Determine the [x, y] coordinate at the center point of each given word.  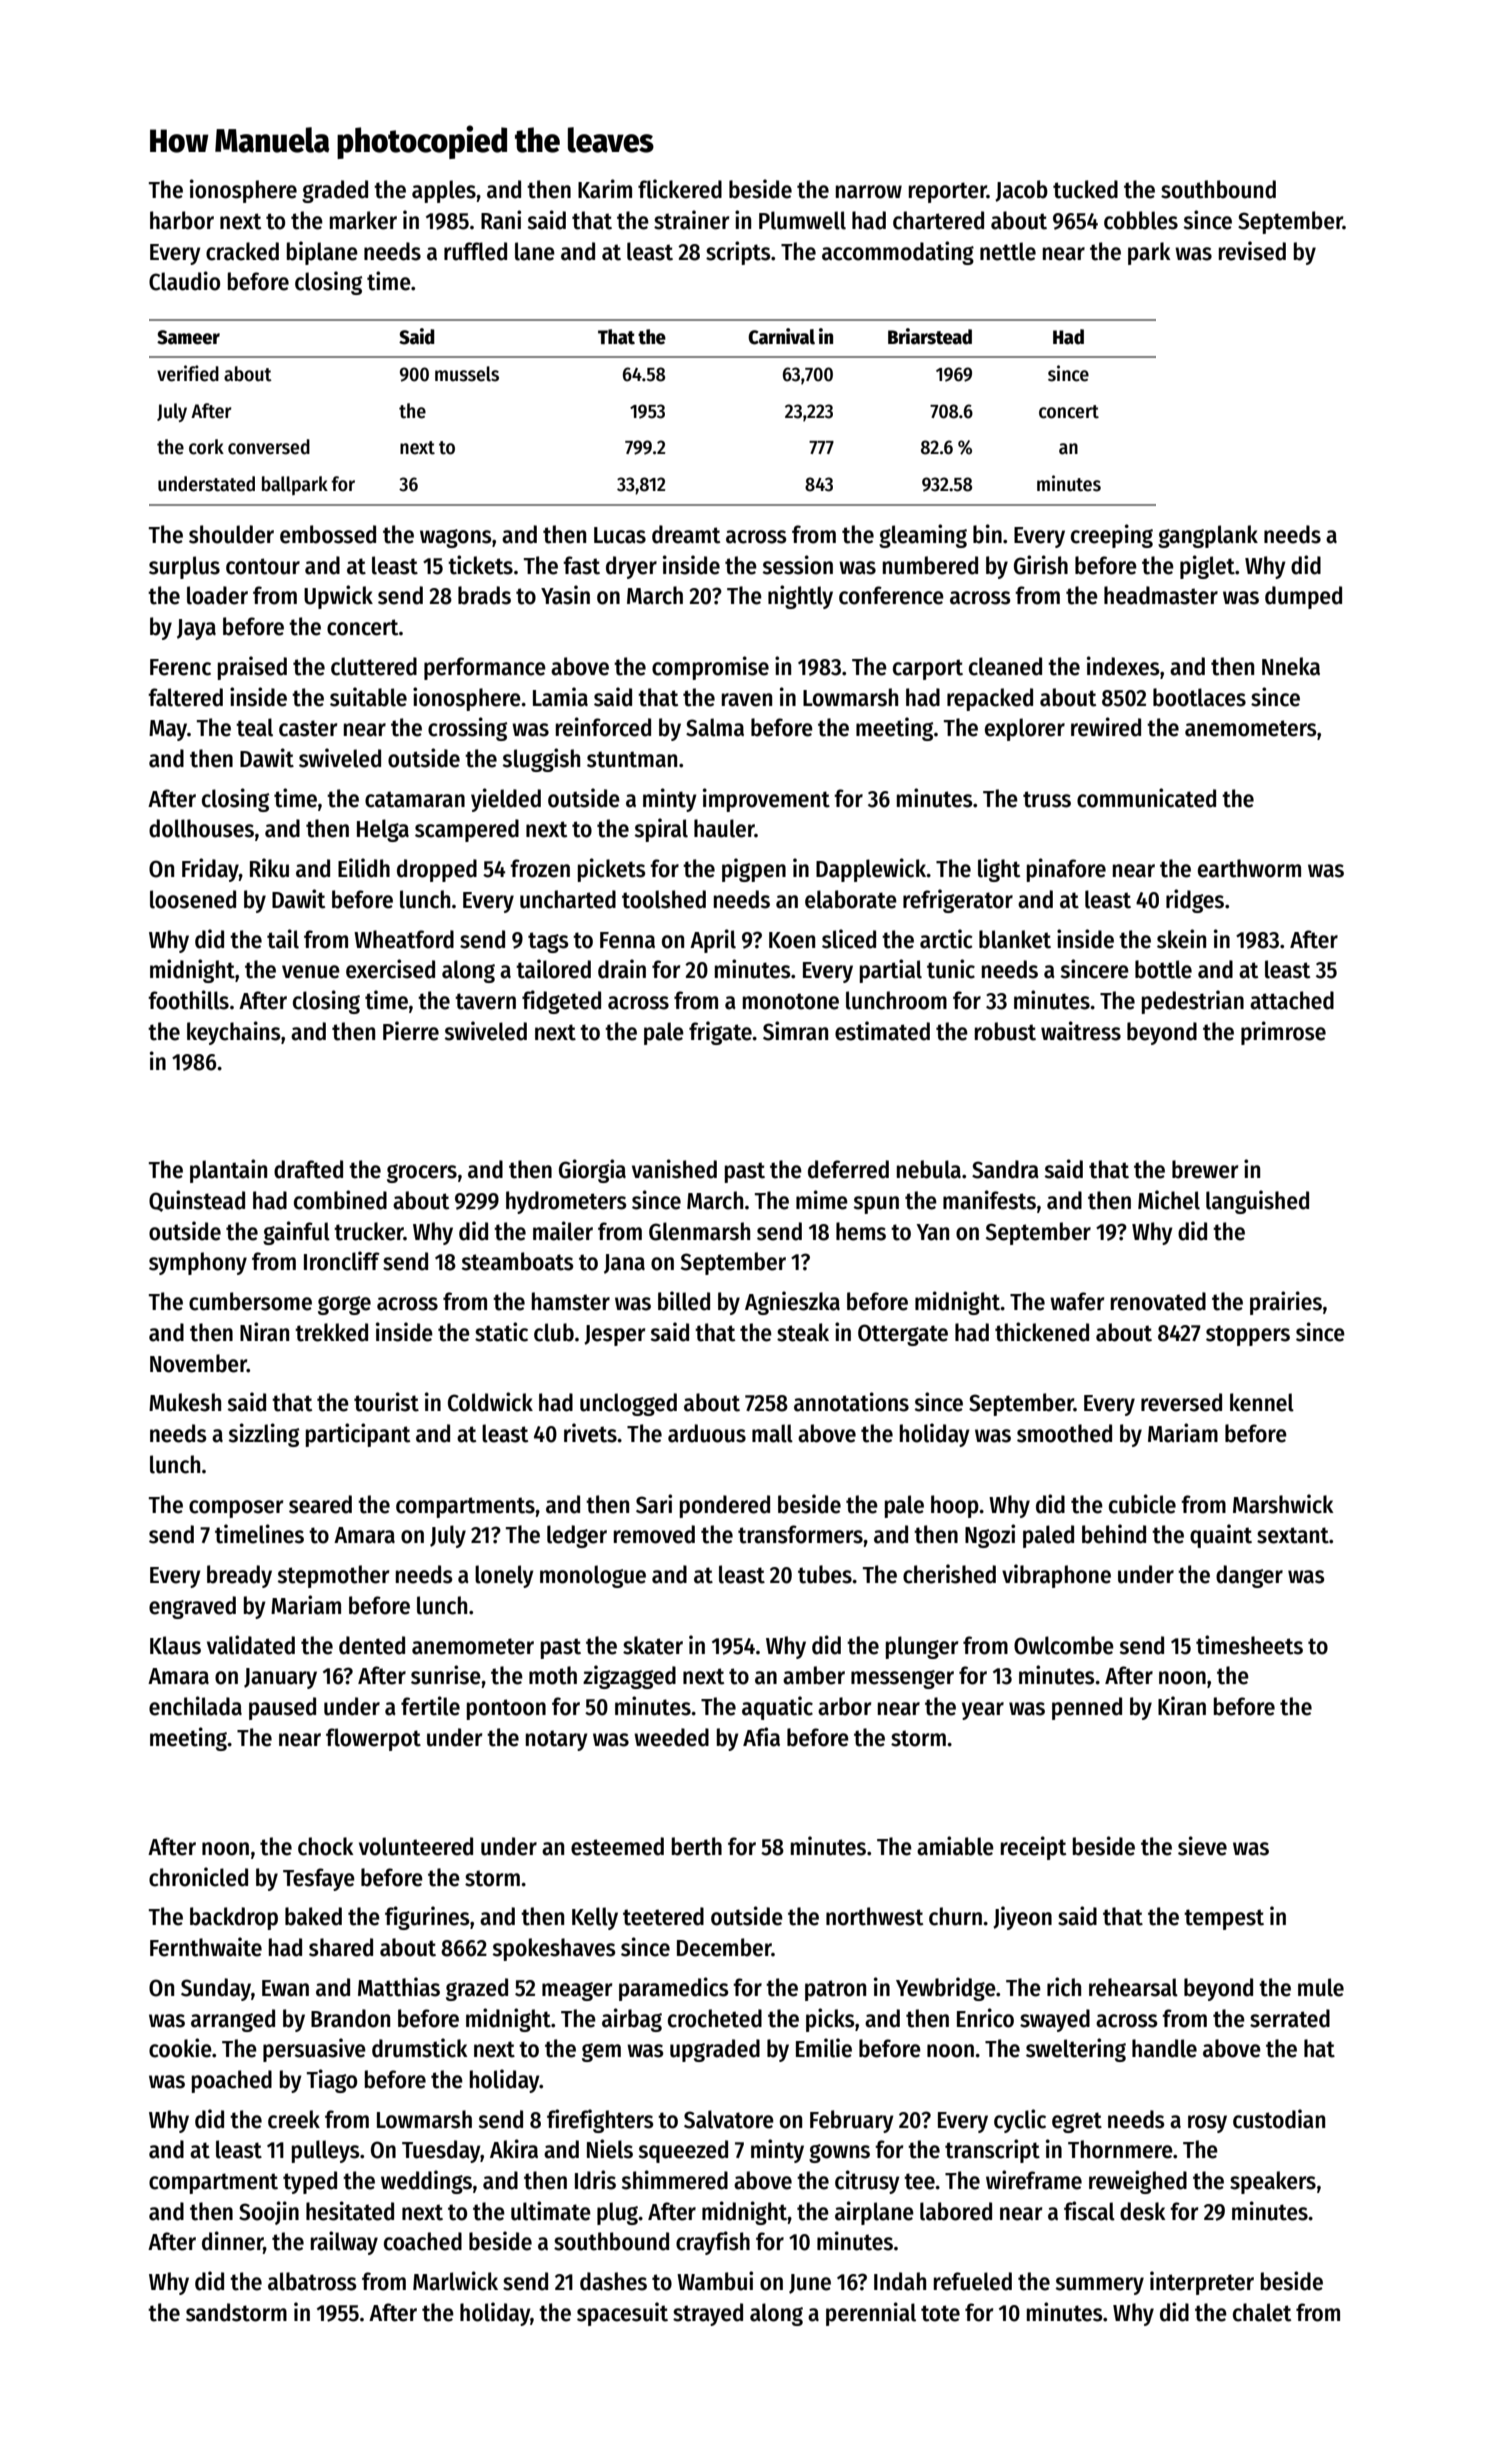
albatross [312, 2281]
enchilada [195, 1706]
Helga [383, 830]
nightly [800, 597]
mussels [467, 374]
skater [653, 1645]
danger [1249, 1576]
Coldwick [490, 1402]
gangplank [1208, 536]
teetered [663, 1916]
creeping [1112, 536]
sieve [1202, 1846]
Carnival [781, 336]
